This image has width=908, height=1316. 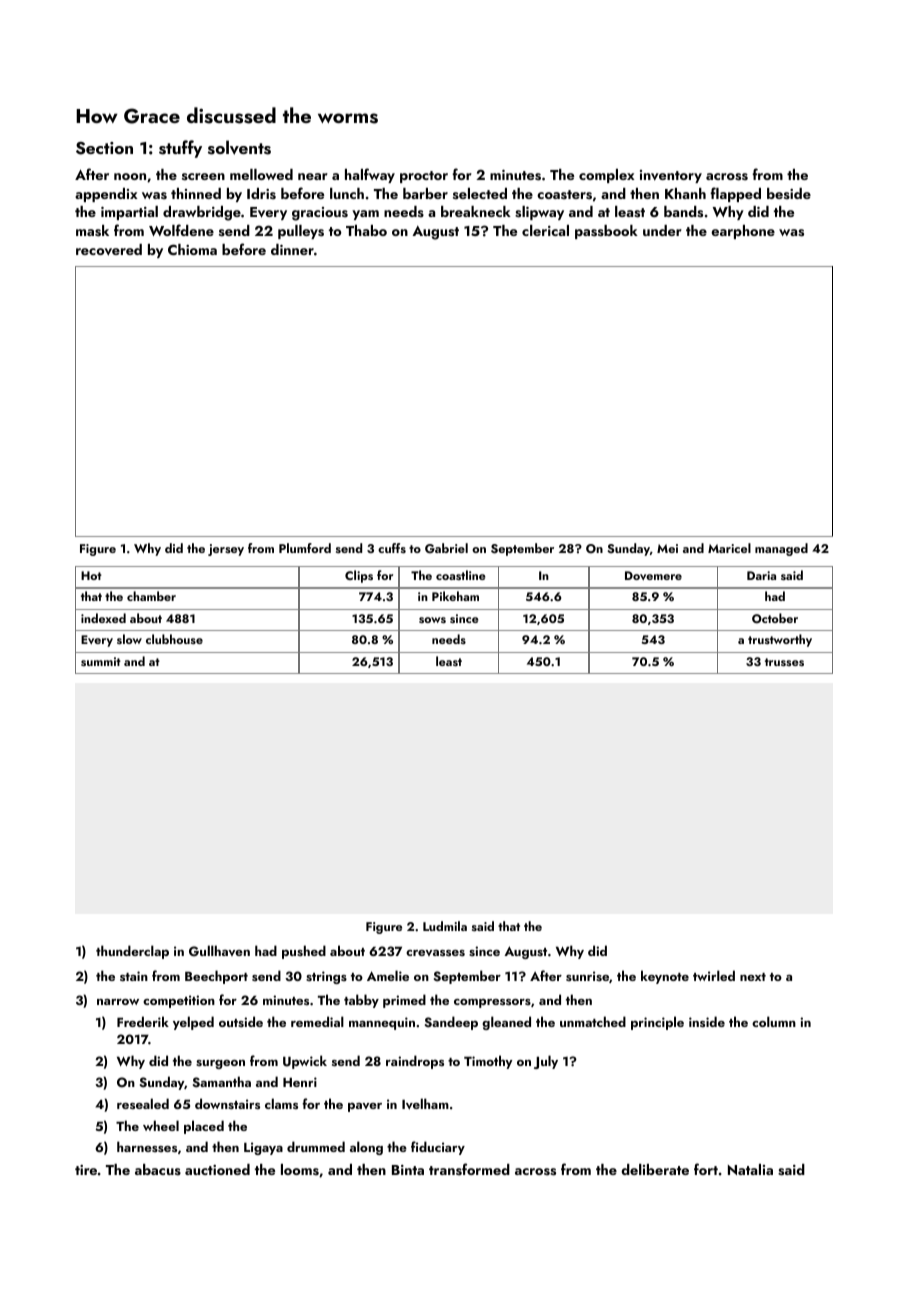 I want to click on clubhouse, so click(x=174, y=639).
